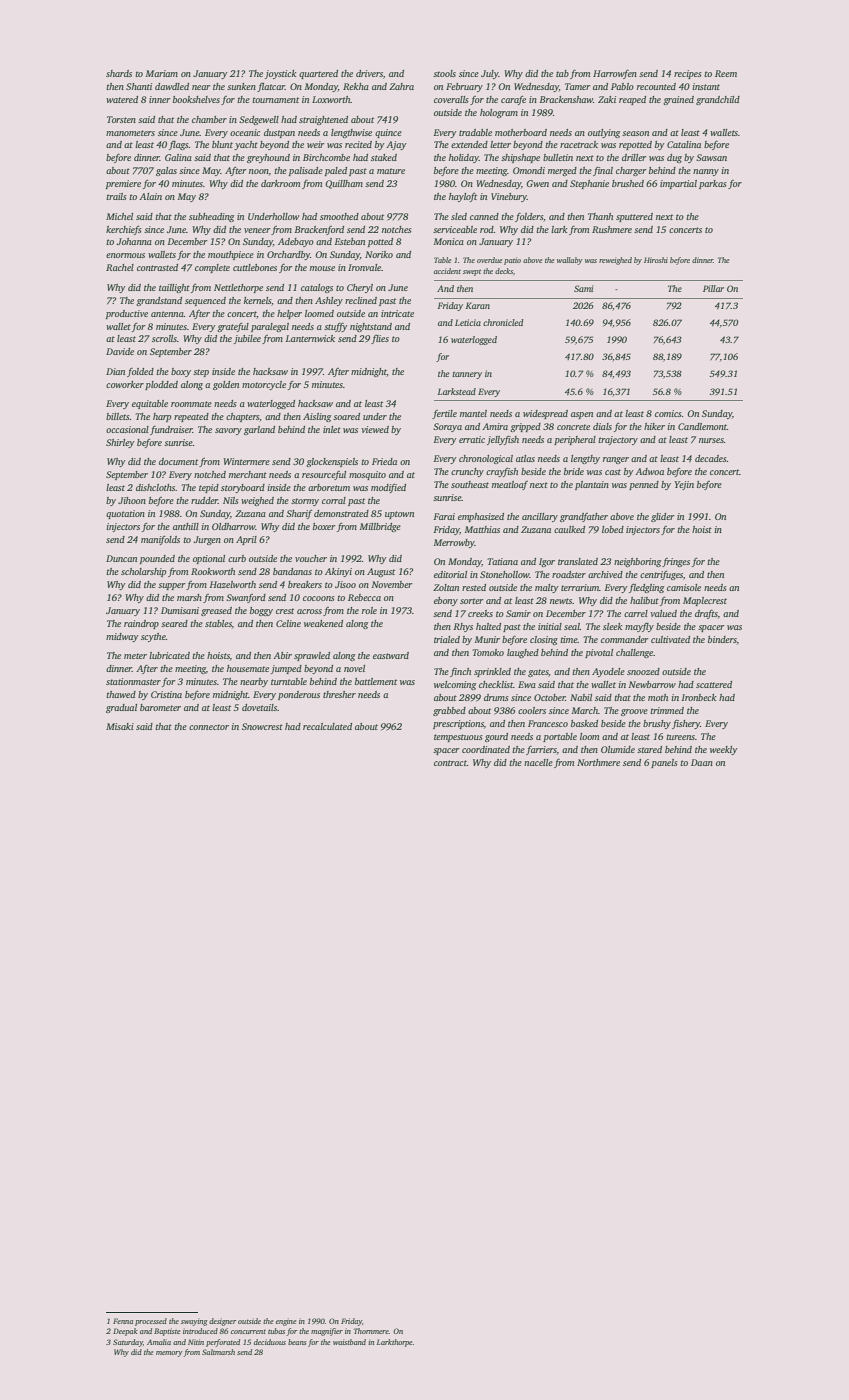 The width and height of the screenshot is (849, 1400). Describe the element at coordinates (281, 74) in the screenshot. I see `joystick` at that location.
